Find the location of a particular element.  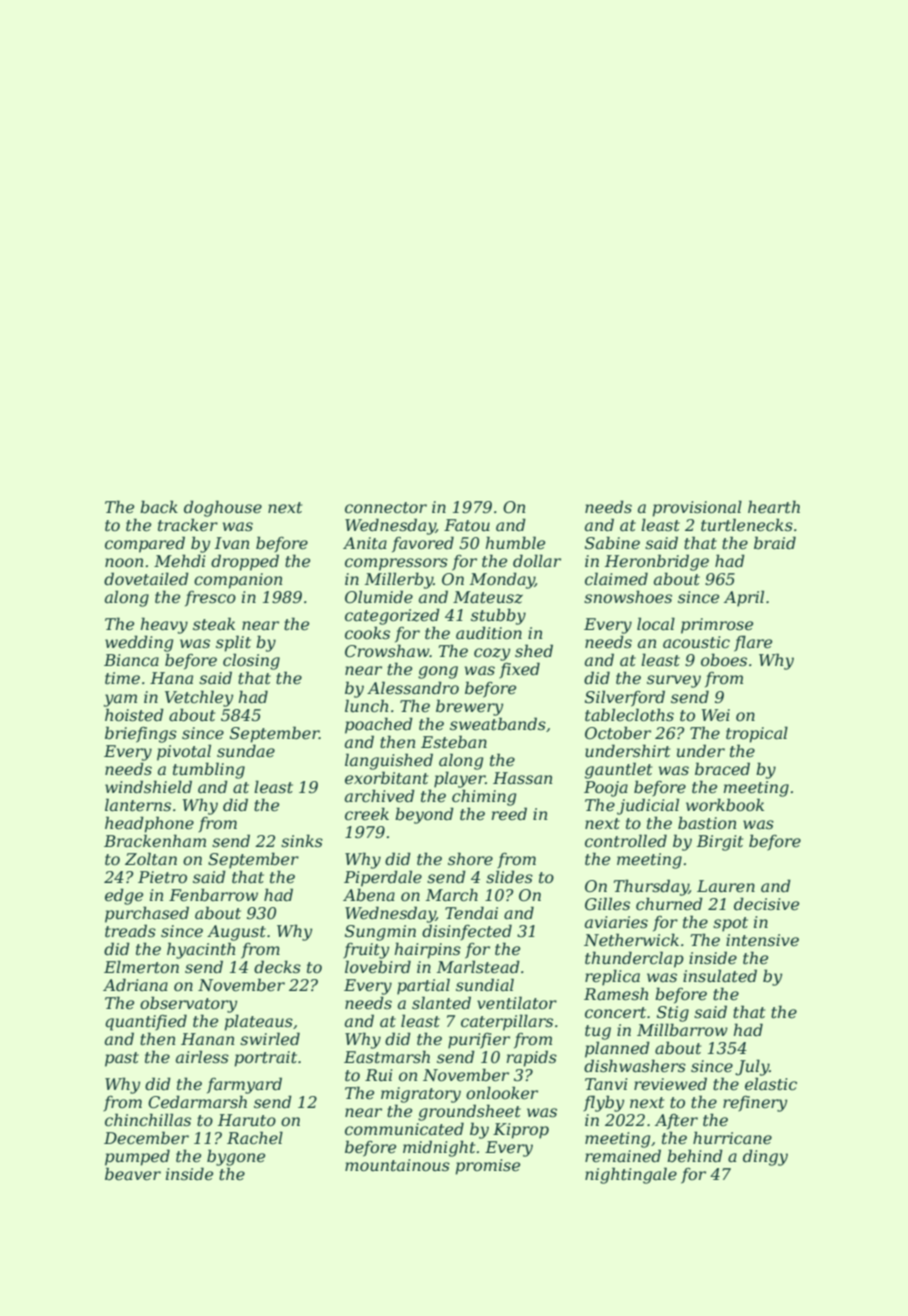

Sungmin is located at coordinates (380, 933).
